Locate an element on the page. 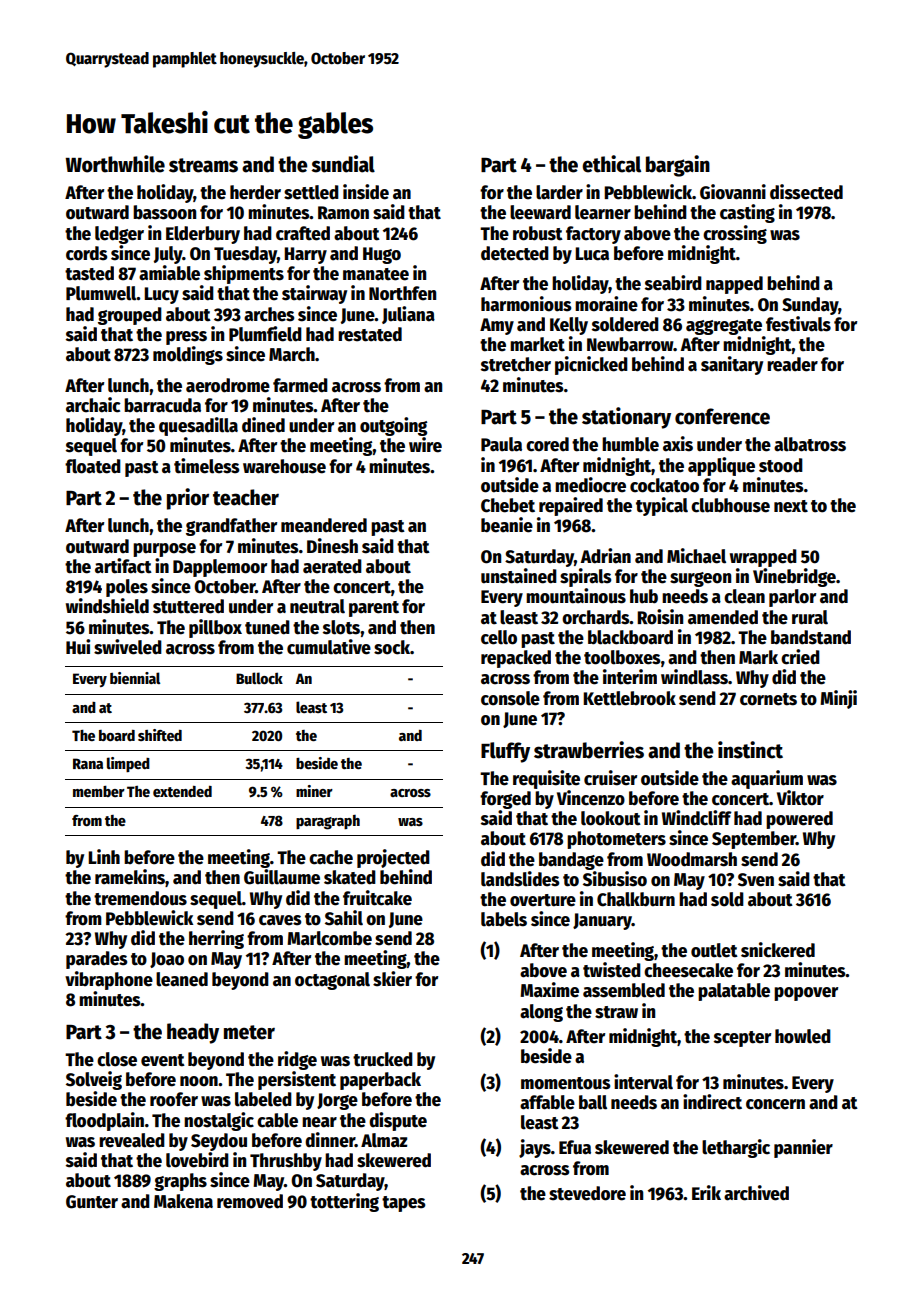 This document has width=924, height=1308. Dapplemoor is located at coordinates (220, 568).
